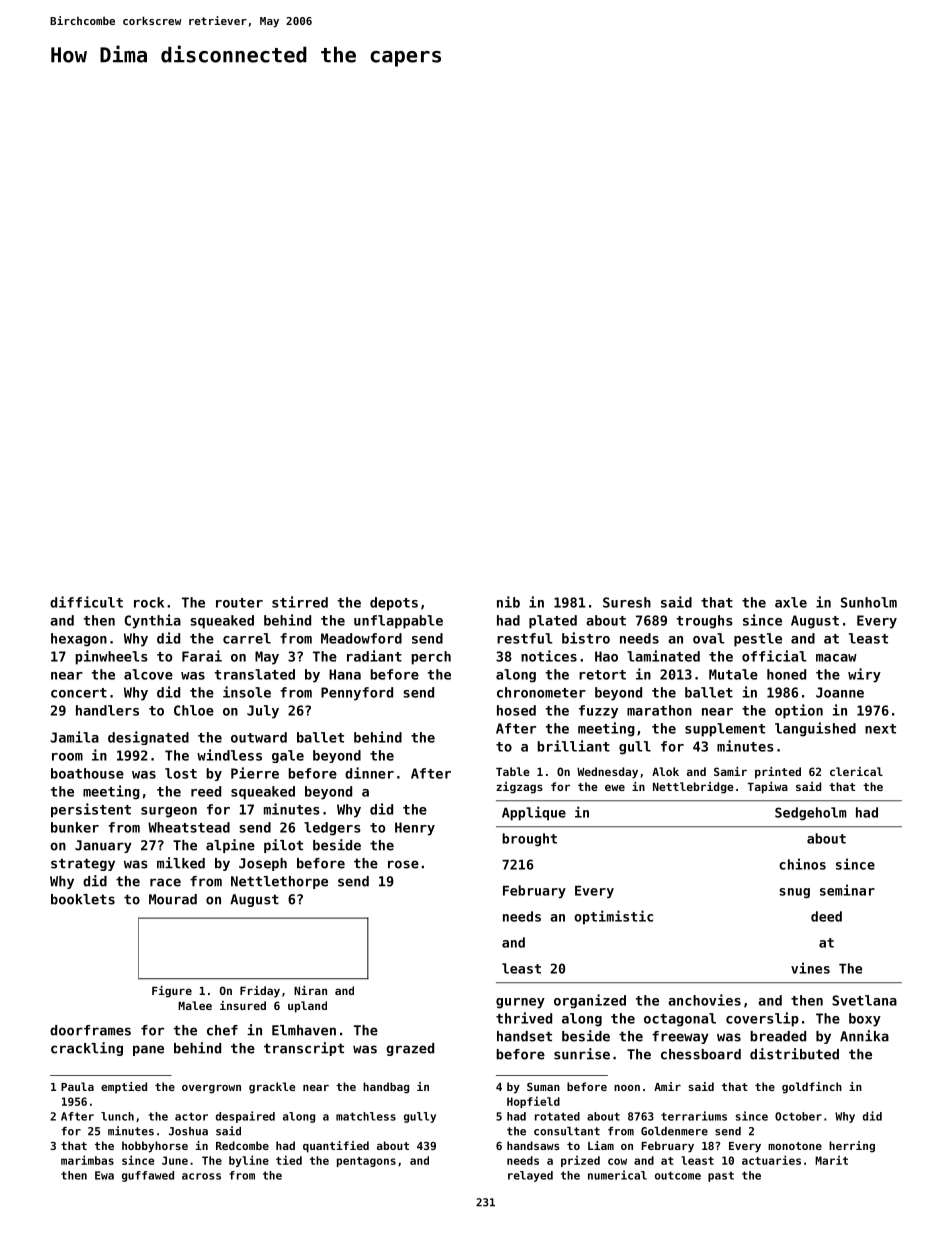  What do you see at coordinates (520, 1003) in the screenshot?
I see `gurney` at bounding box center [520, 1003].
